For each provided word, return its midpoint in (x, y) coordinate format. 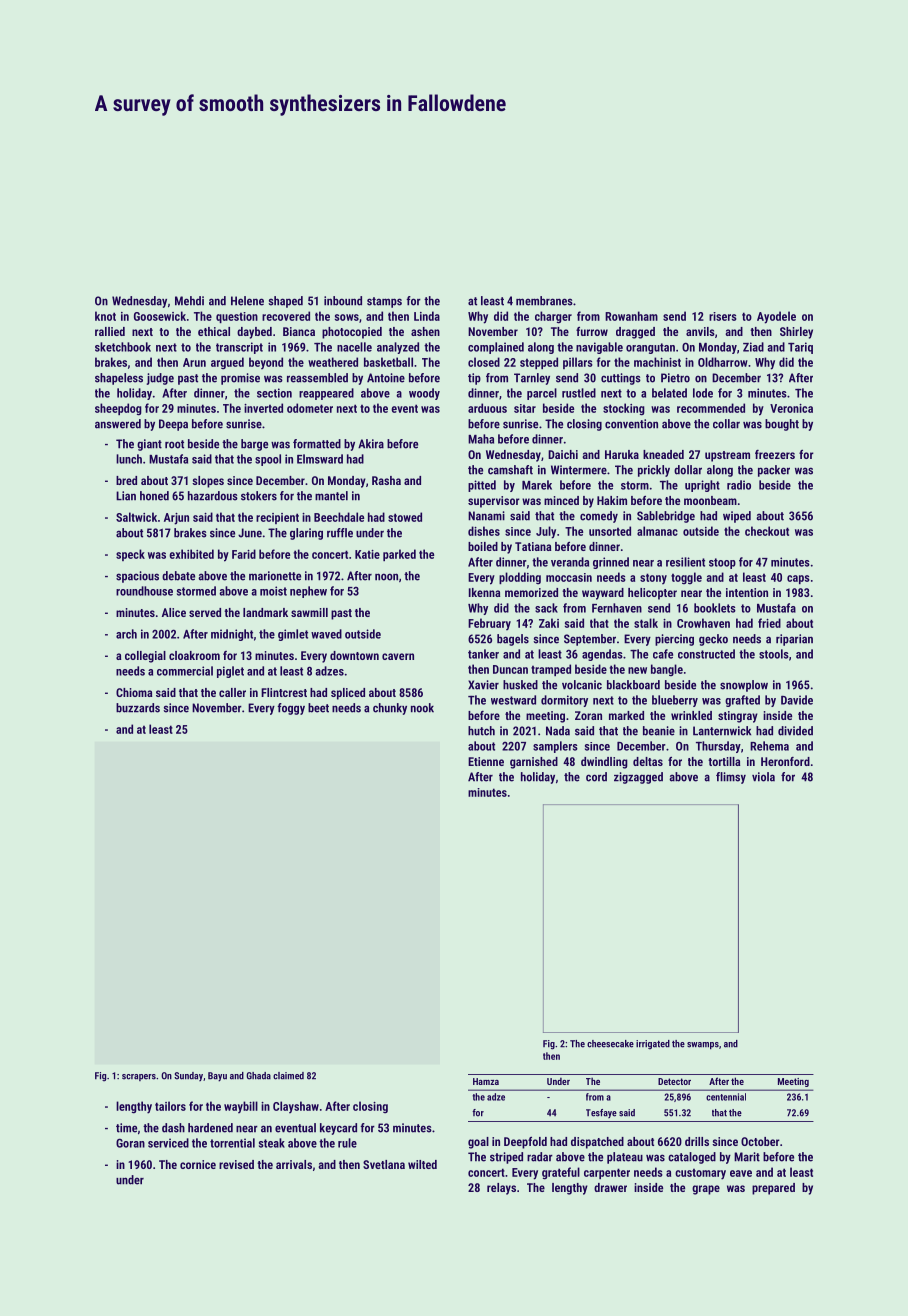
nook (422, 708)
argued (227, 363)
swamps (703, 1046)
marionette (275, 576)
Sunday (188, 1076)
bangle (667, 670)
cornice (198, 1164)
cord (596, 777)
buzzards (138, 708)
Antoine (386, 378)
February (489, 624)
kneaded (663, 454)
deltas (648, 761)
